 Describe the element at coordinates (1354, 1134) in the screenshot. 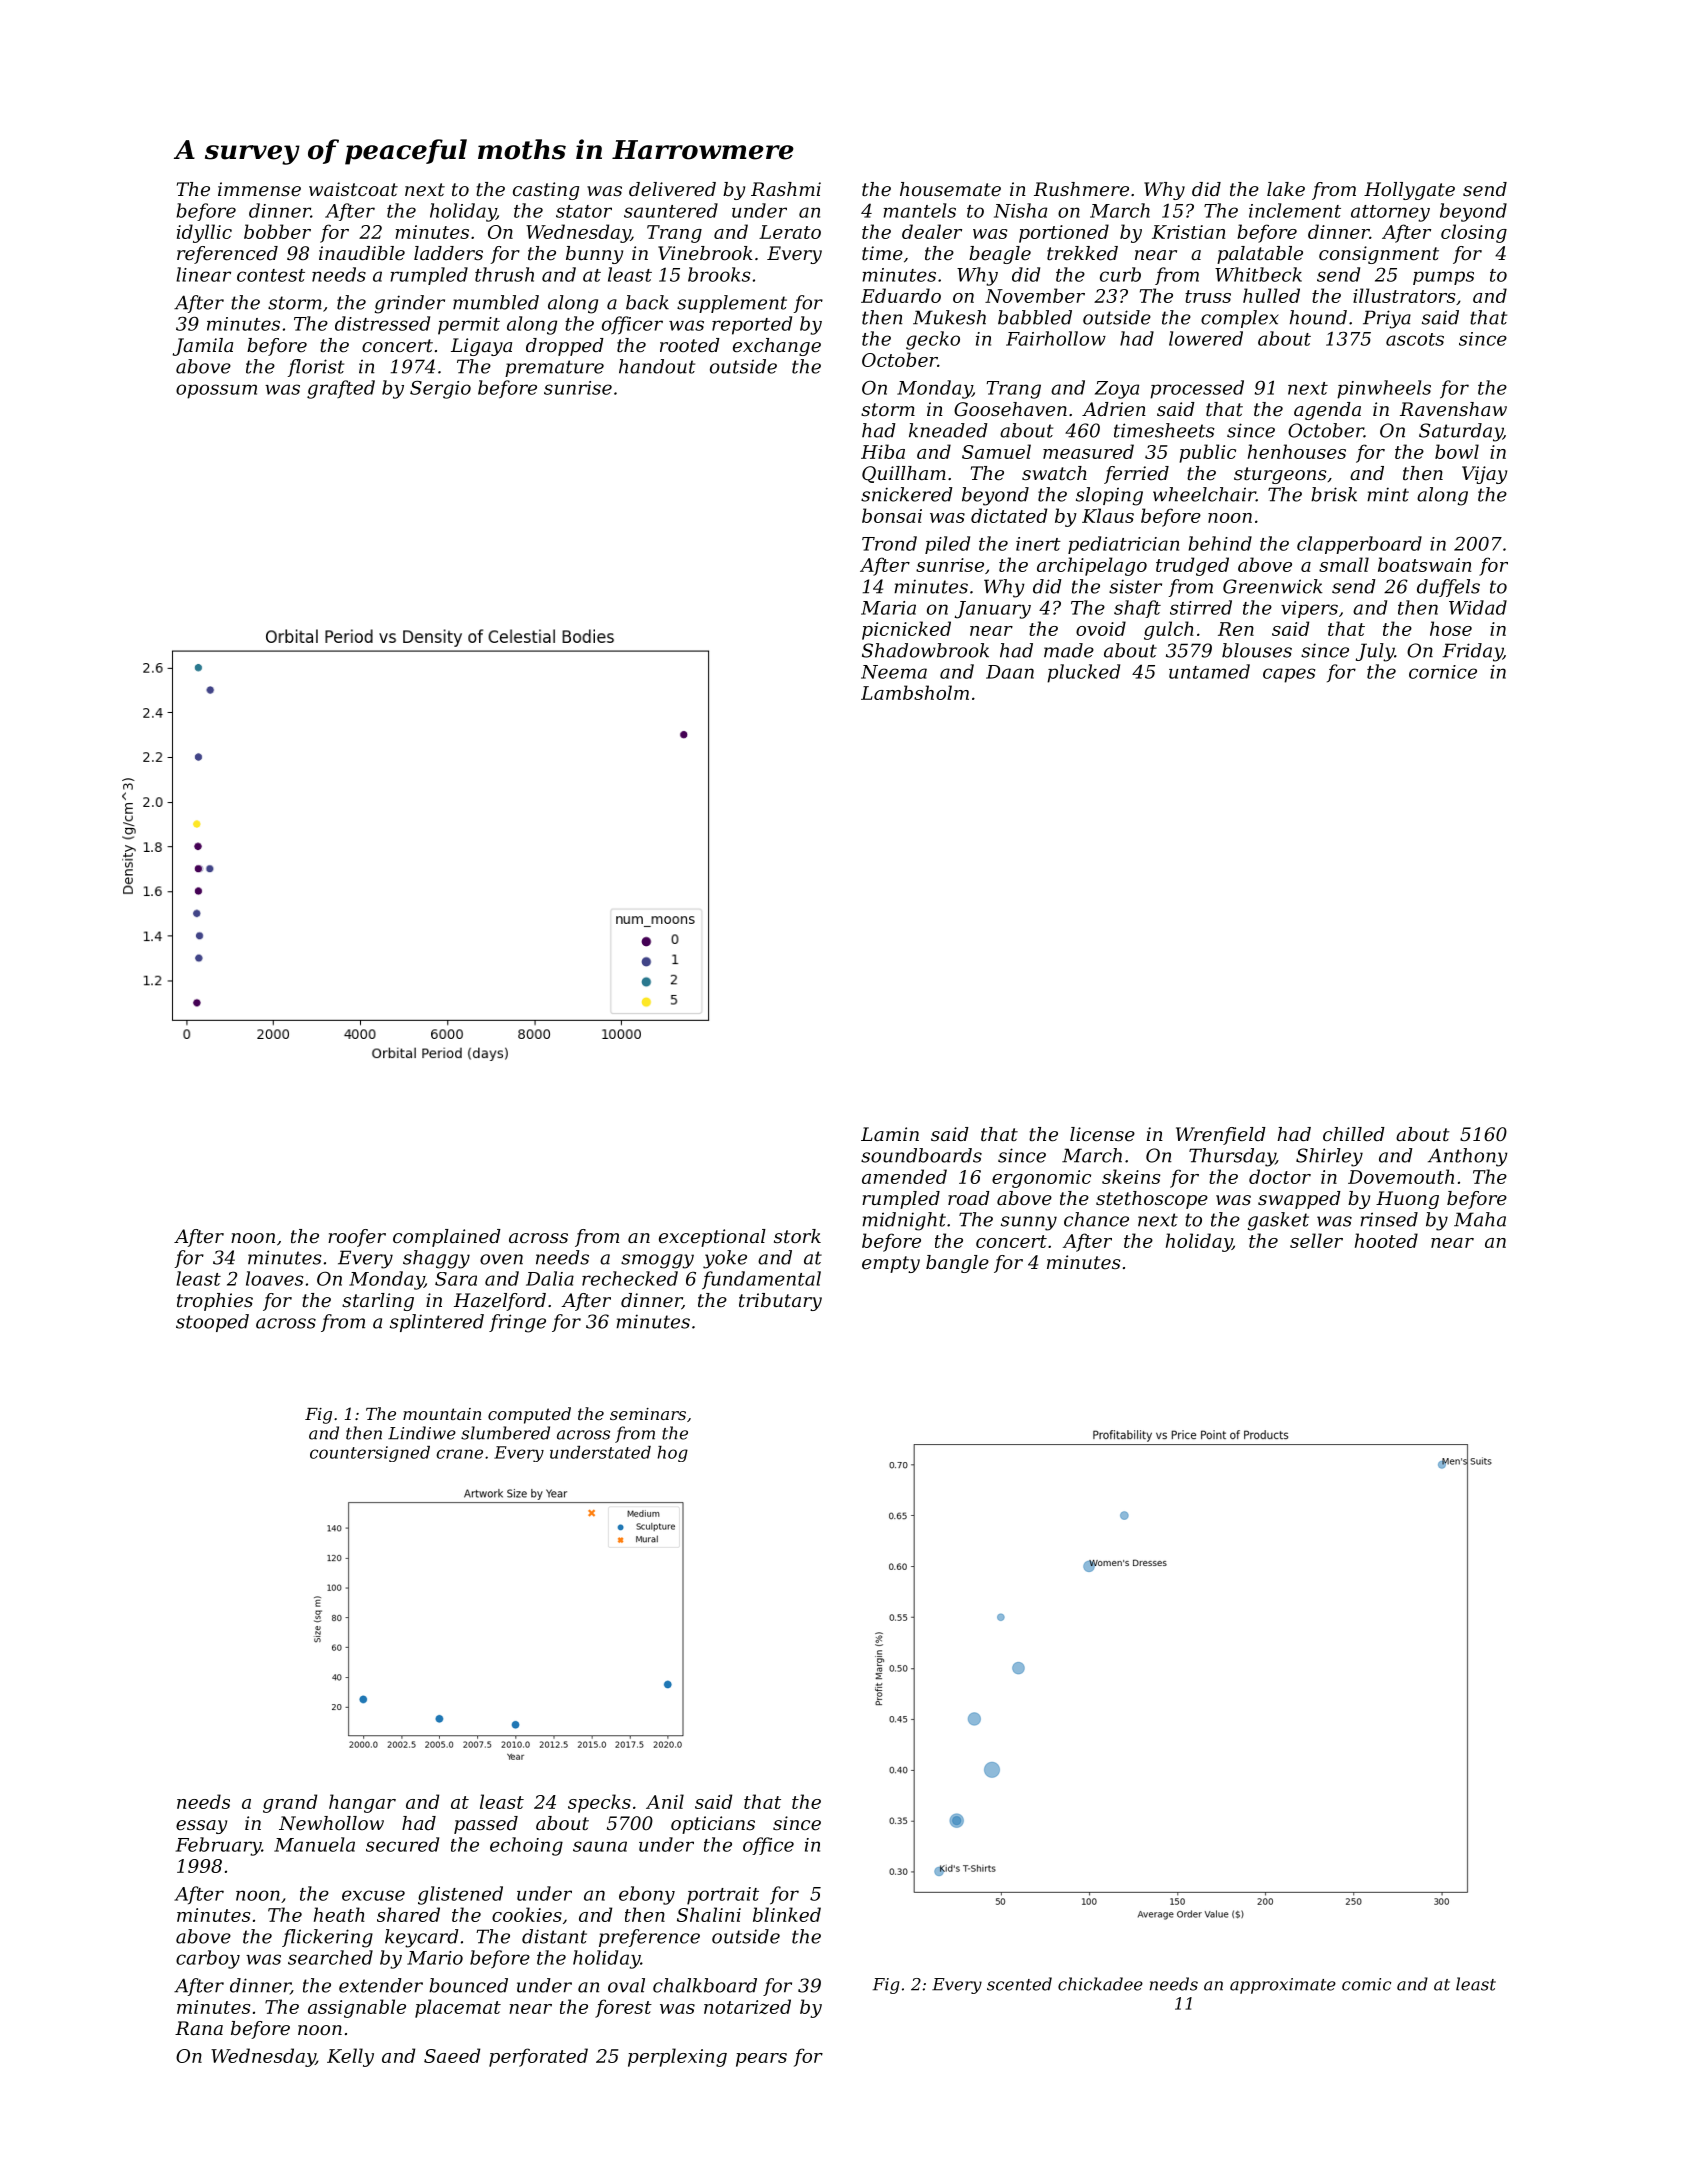

I see `chilled` at that location.
